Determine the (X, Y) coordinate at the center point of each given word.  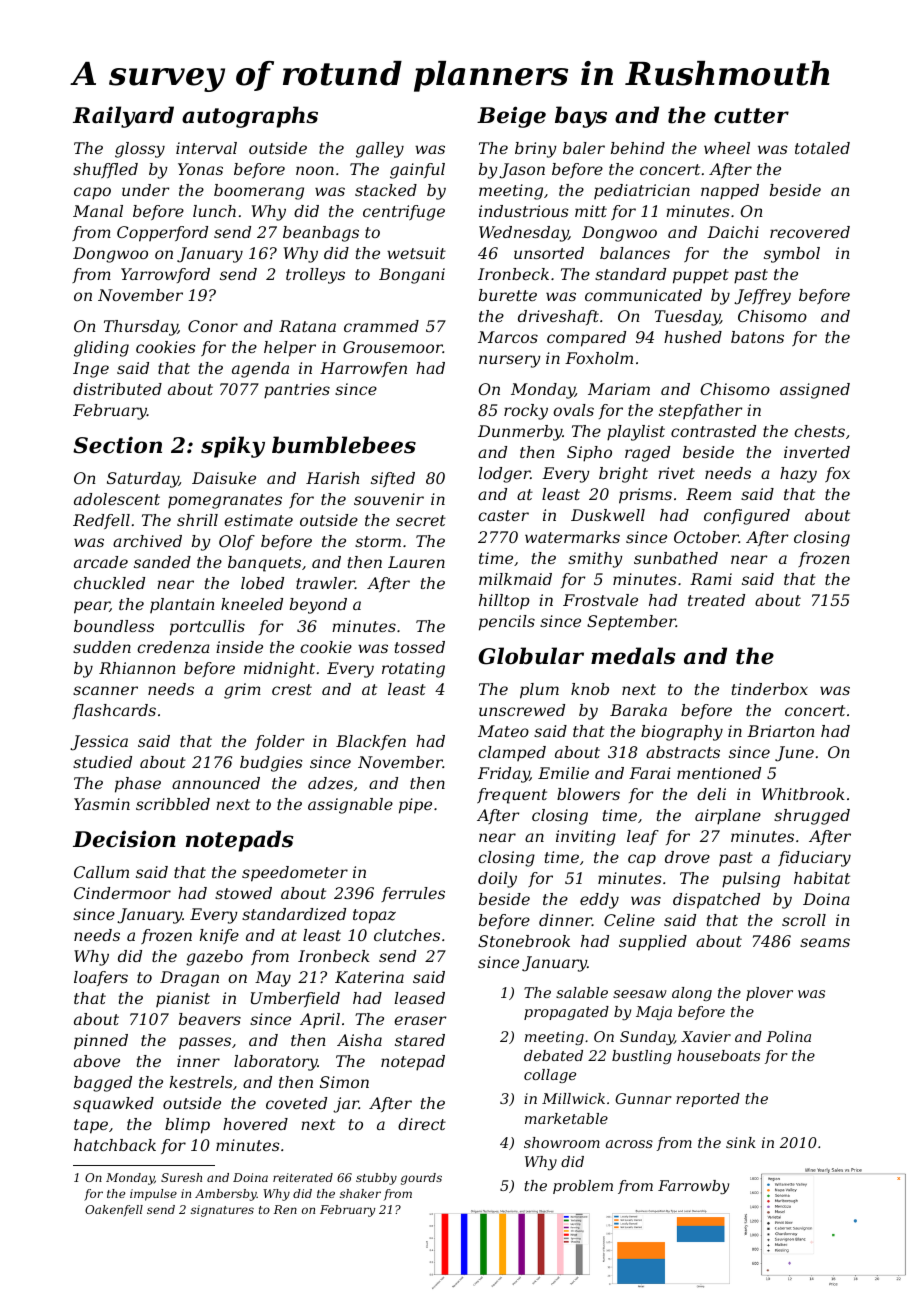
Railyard (123, 117)
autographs (250, 117)
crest (292, 689)
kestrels (201, 1082)
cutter (751, 116)
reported (708, 1100)
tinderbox (770, 689)
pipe (415, 806)
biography (682, 733)
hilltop (504, 601)
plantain (182, 605)
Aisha (359, 1040)
